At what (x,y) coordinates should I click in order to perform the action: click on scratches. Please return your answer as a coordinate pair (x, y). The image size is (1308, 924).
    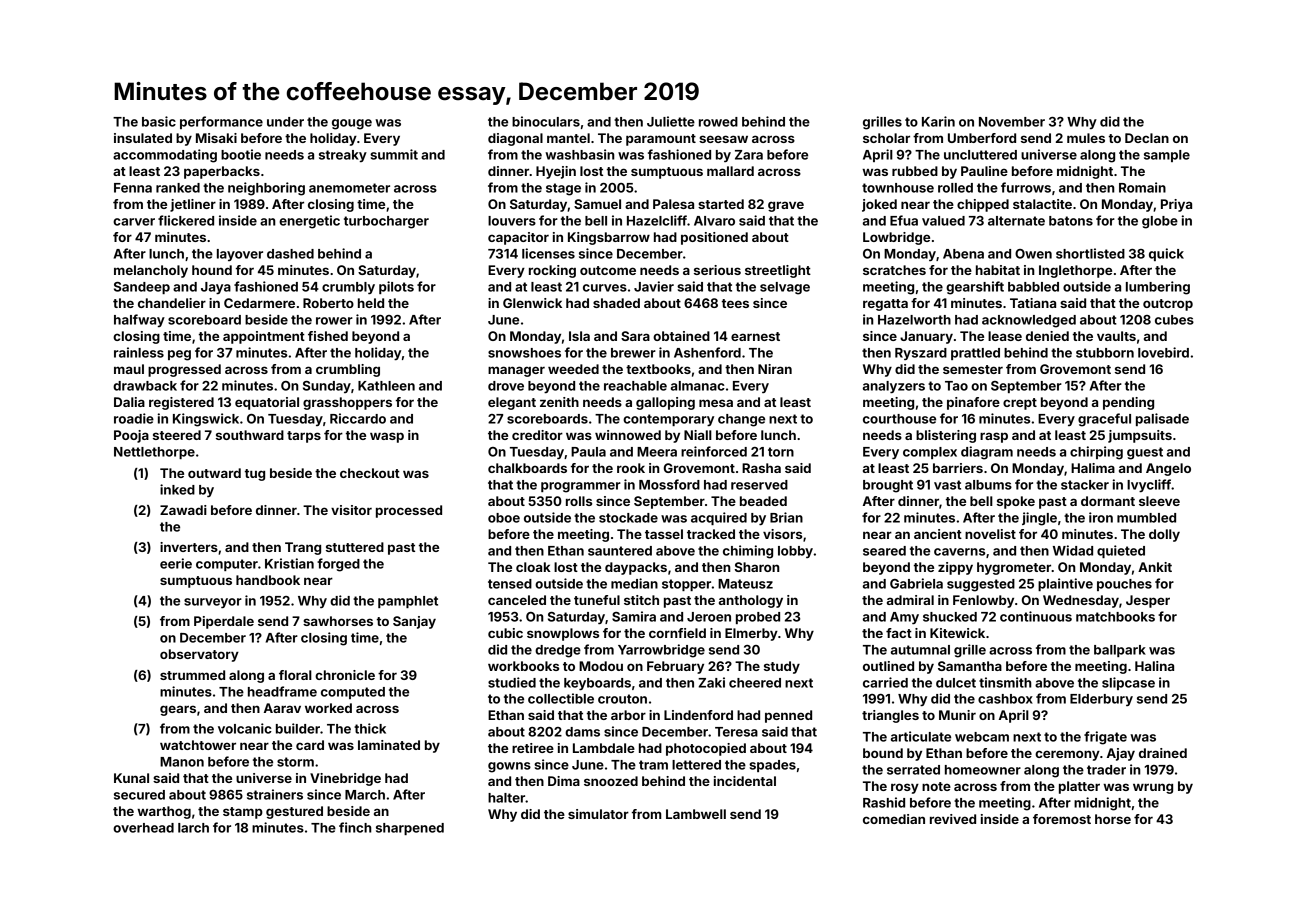
    Looking at the image, I should click on (894, 270).
